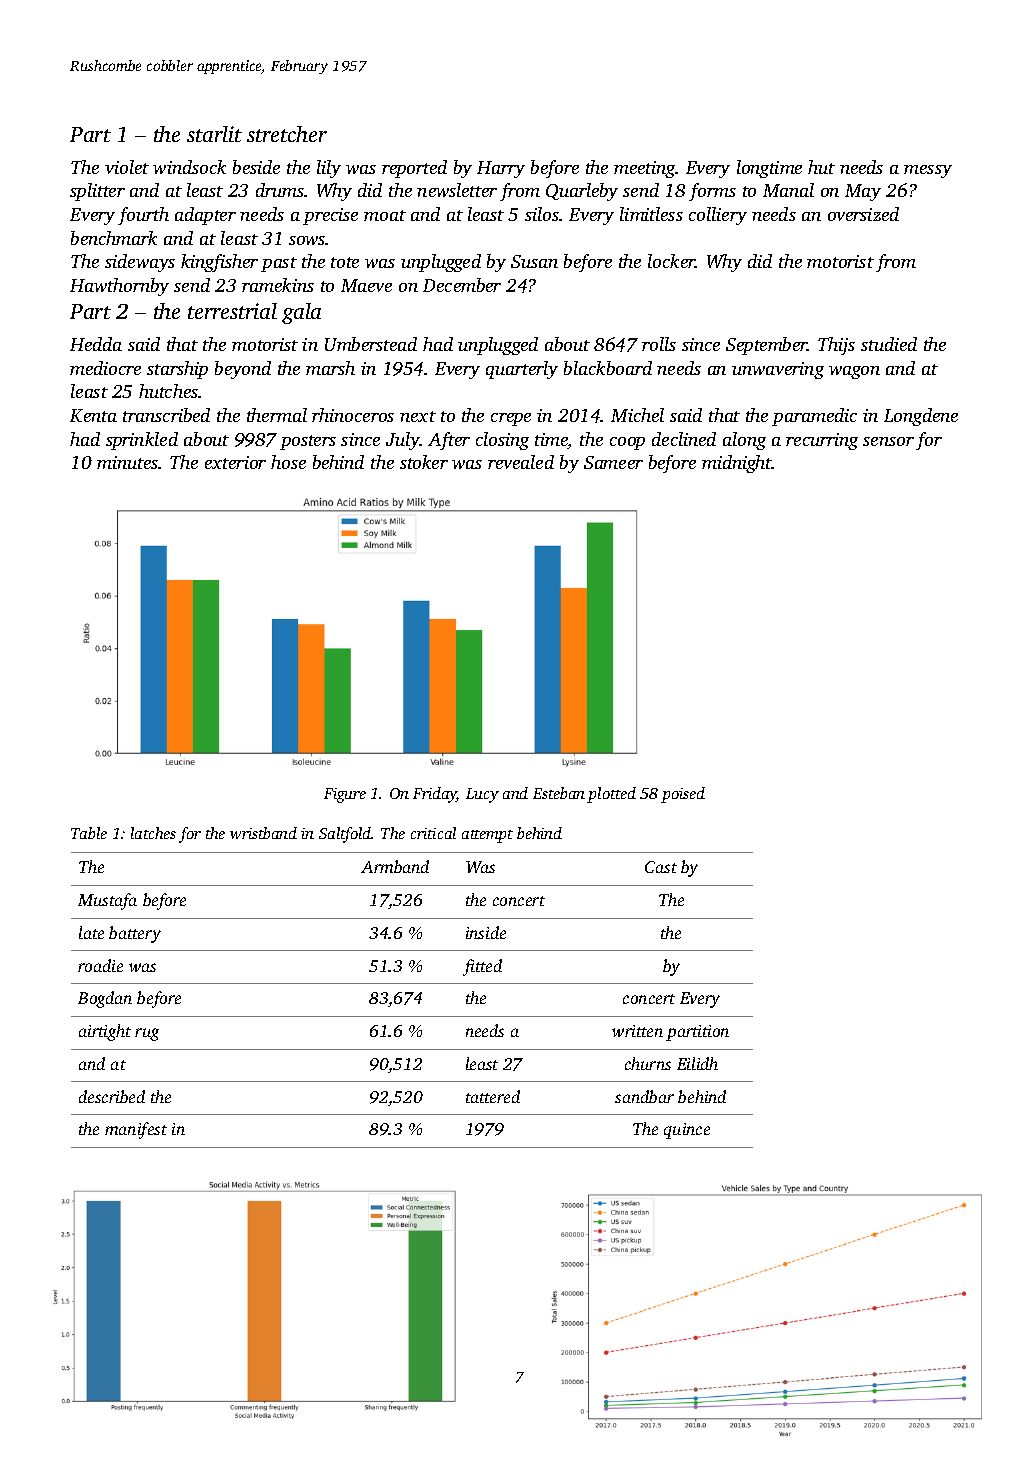 Image resolution: width=1030 pixels, height=1463 pixels. Describe the element at coordinates (928, 171) in the screenshot. I see `messy` at that location.
